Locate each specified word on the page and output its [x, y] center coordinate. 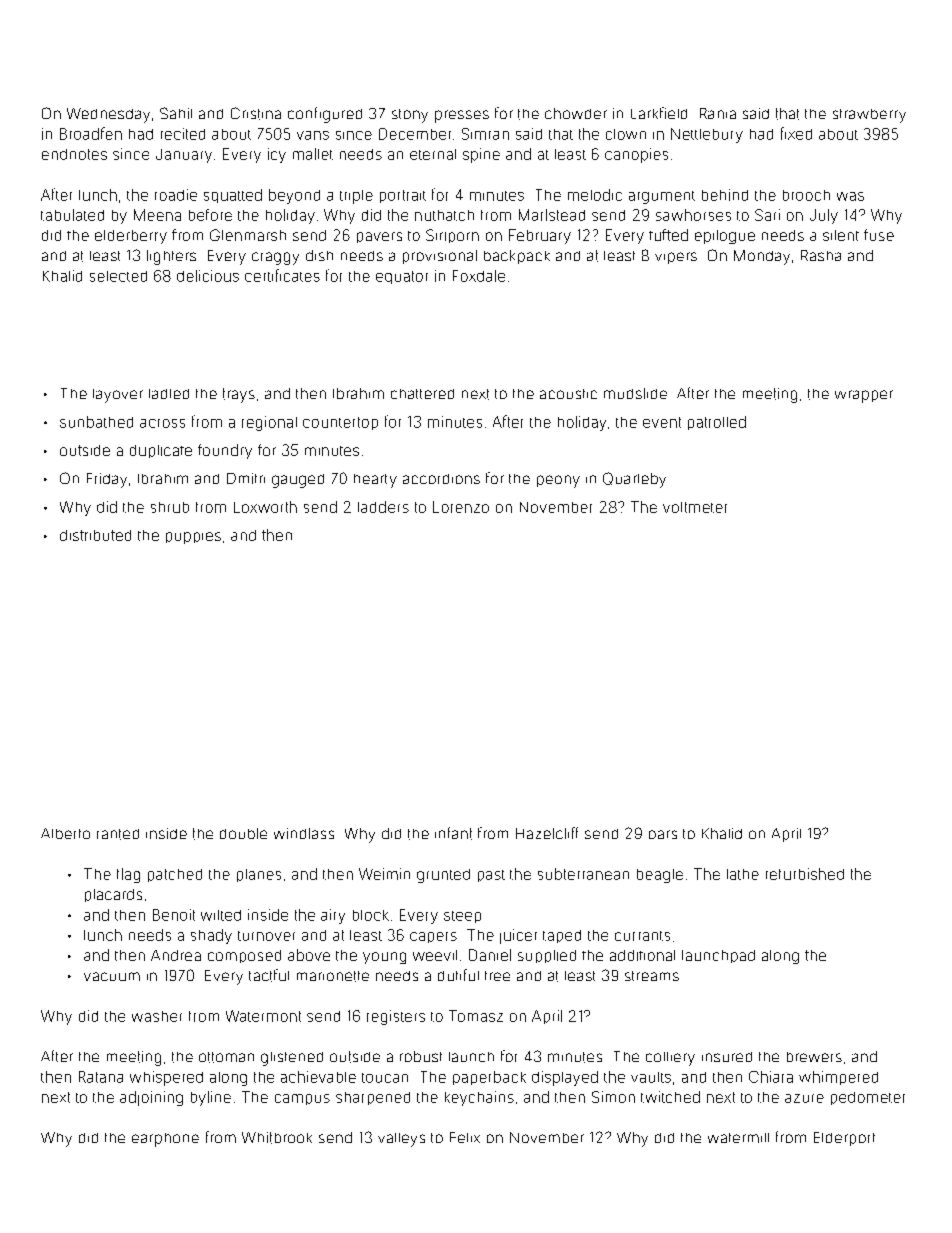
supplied [547, 956]
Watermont [263, 1016]
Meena [157, 215]
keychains [479, 1098]
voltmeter [695, 507]
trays [239, 395]
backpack [517, 257]
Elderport [844, 1139]
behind [725, 195]
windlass [304, 833]
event [662, 422]
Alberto [65, 833]
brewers [814, 1057]
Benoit [174, 915]
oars [663, 834]
